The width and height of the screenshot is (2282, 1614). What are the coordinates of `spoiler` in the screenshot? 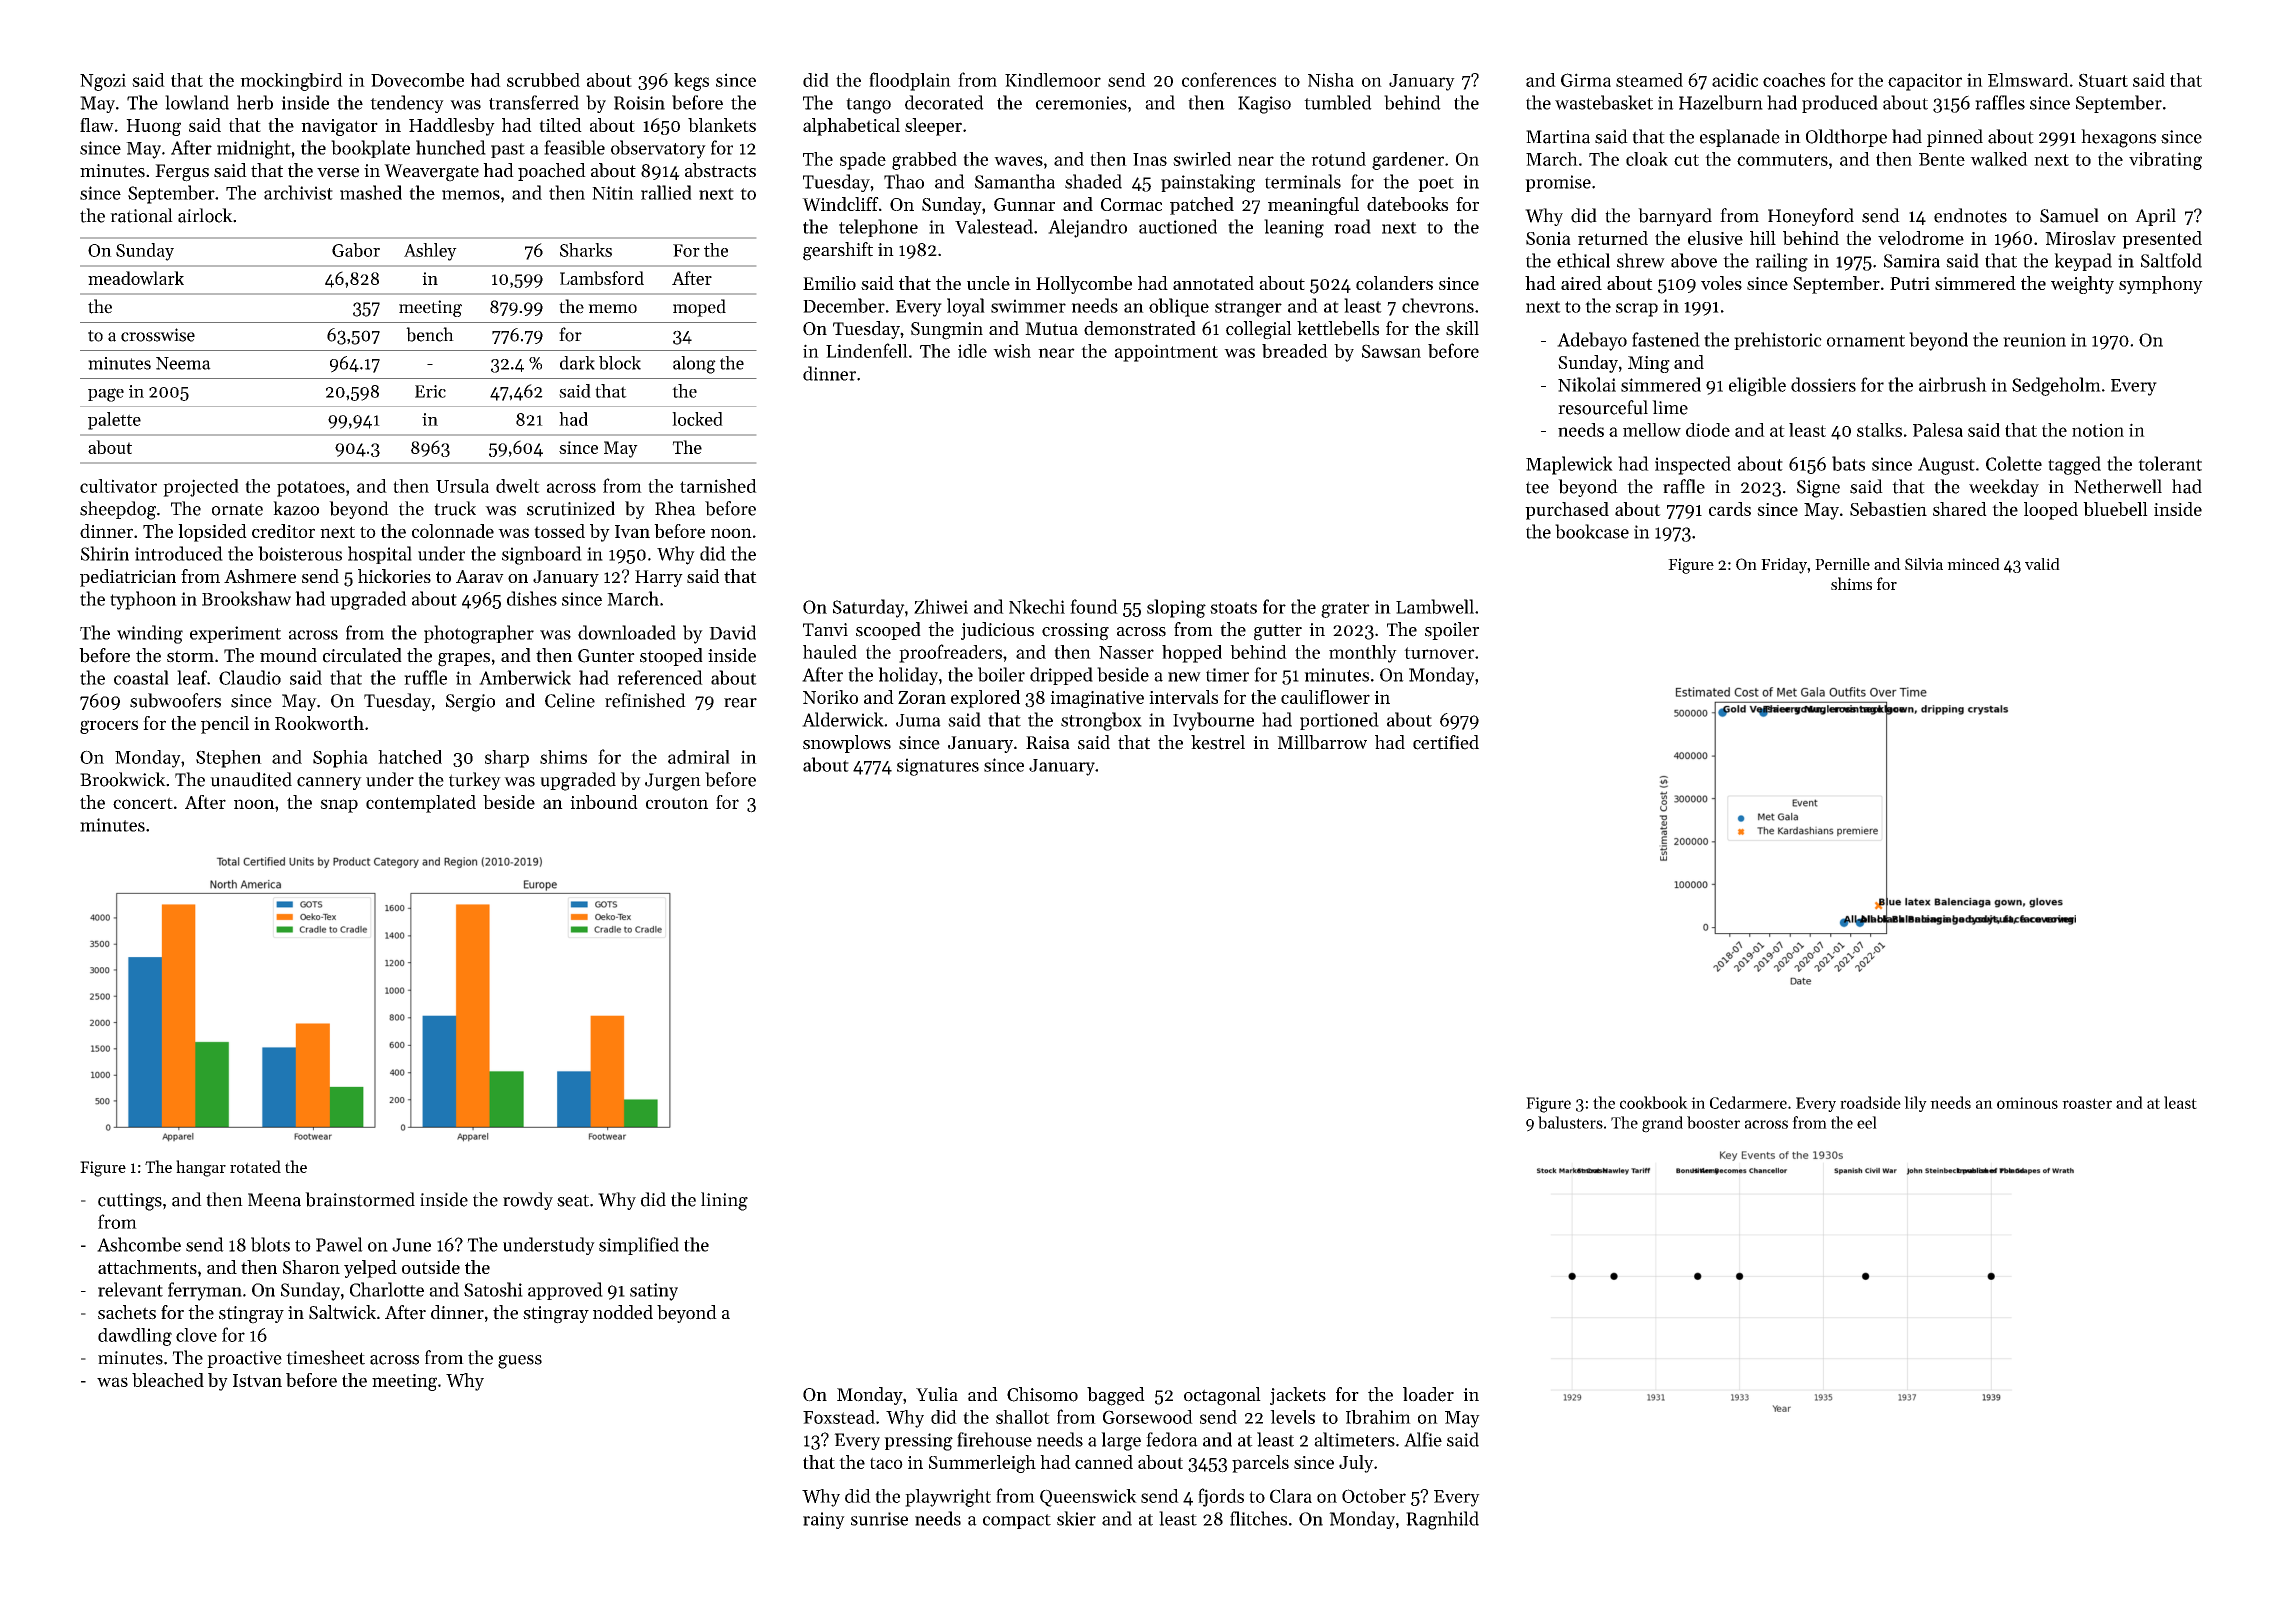 It's located at (1452, 631).
